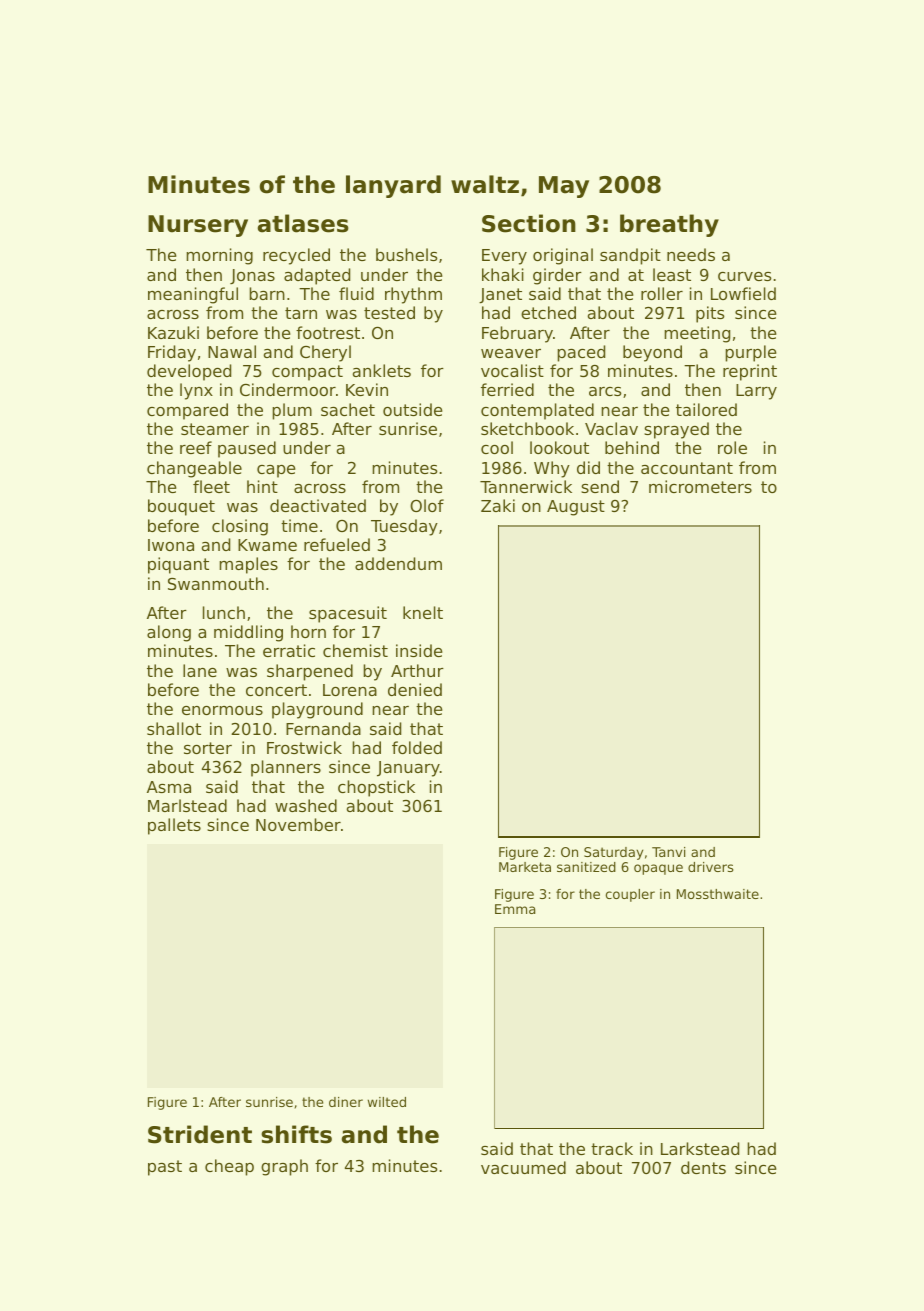 The width and height of the page is (924, 1311). Describe the element at coordinates (700, 486) in the page. I see `micrometers` at that location.
